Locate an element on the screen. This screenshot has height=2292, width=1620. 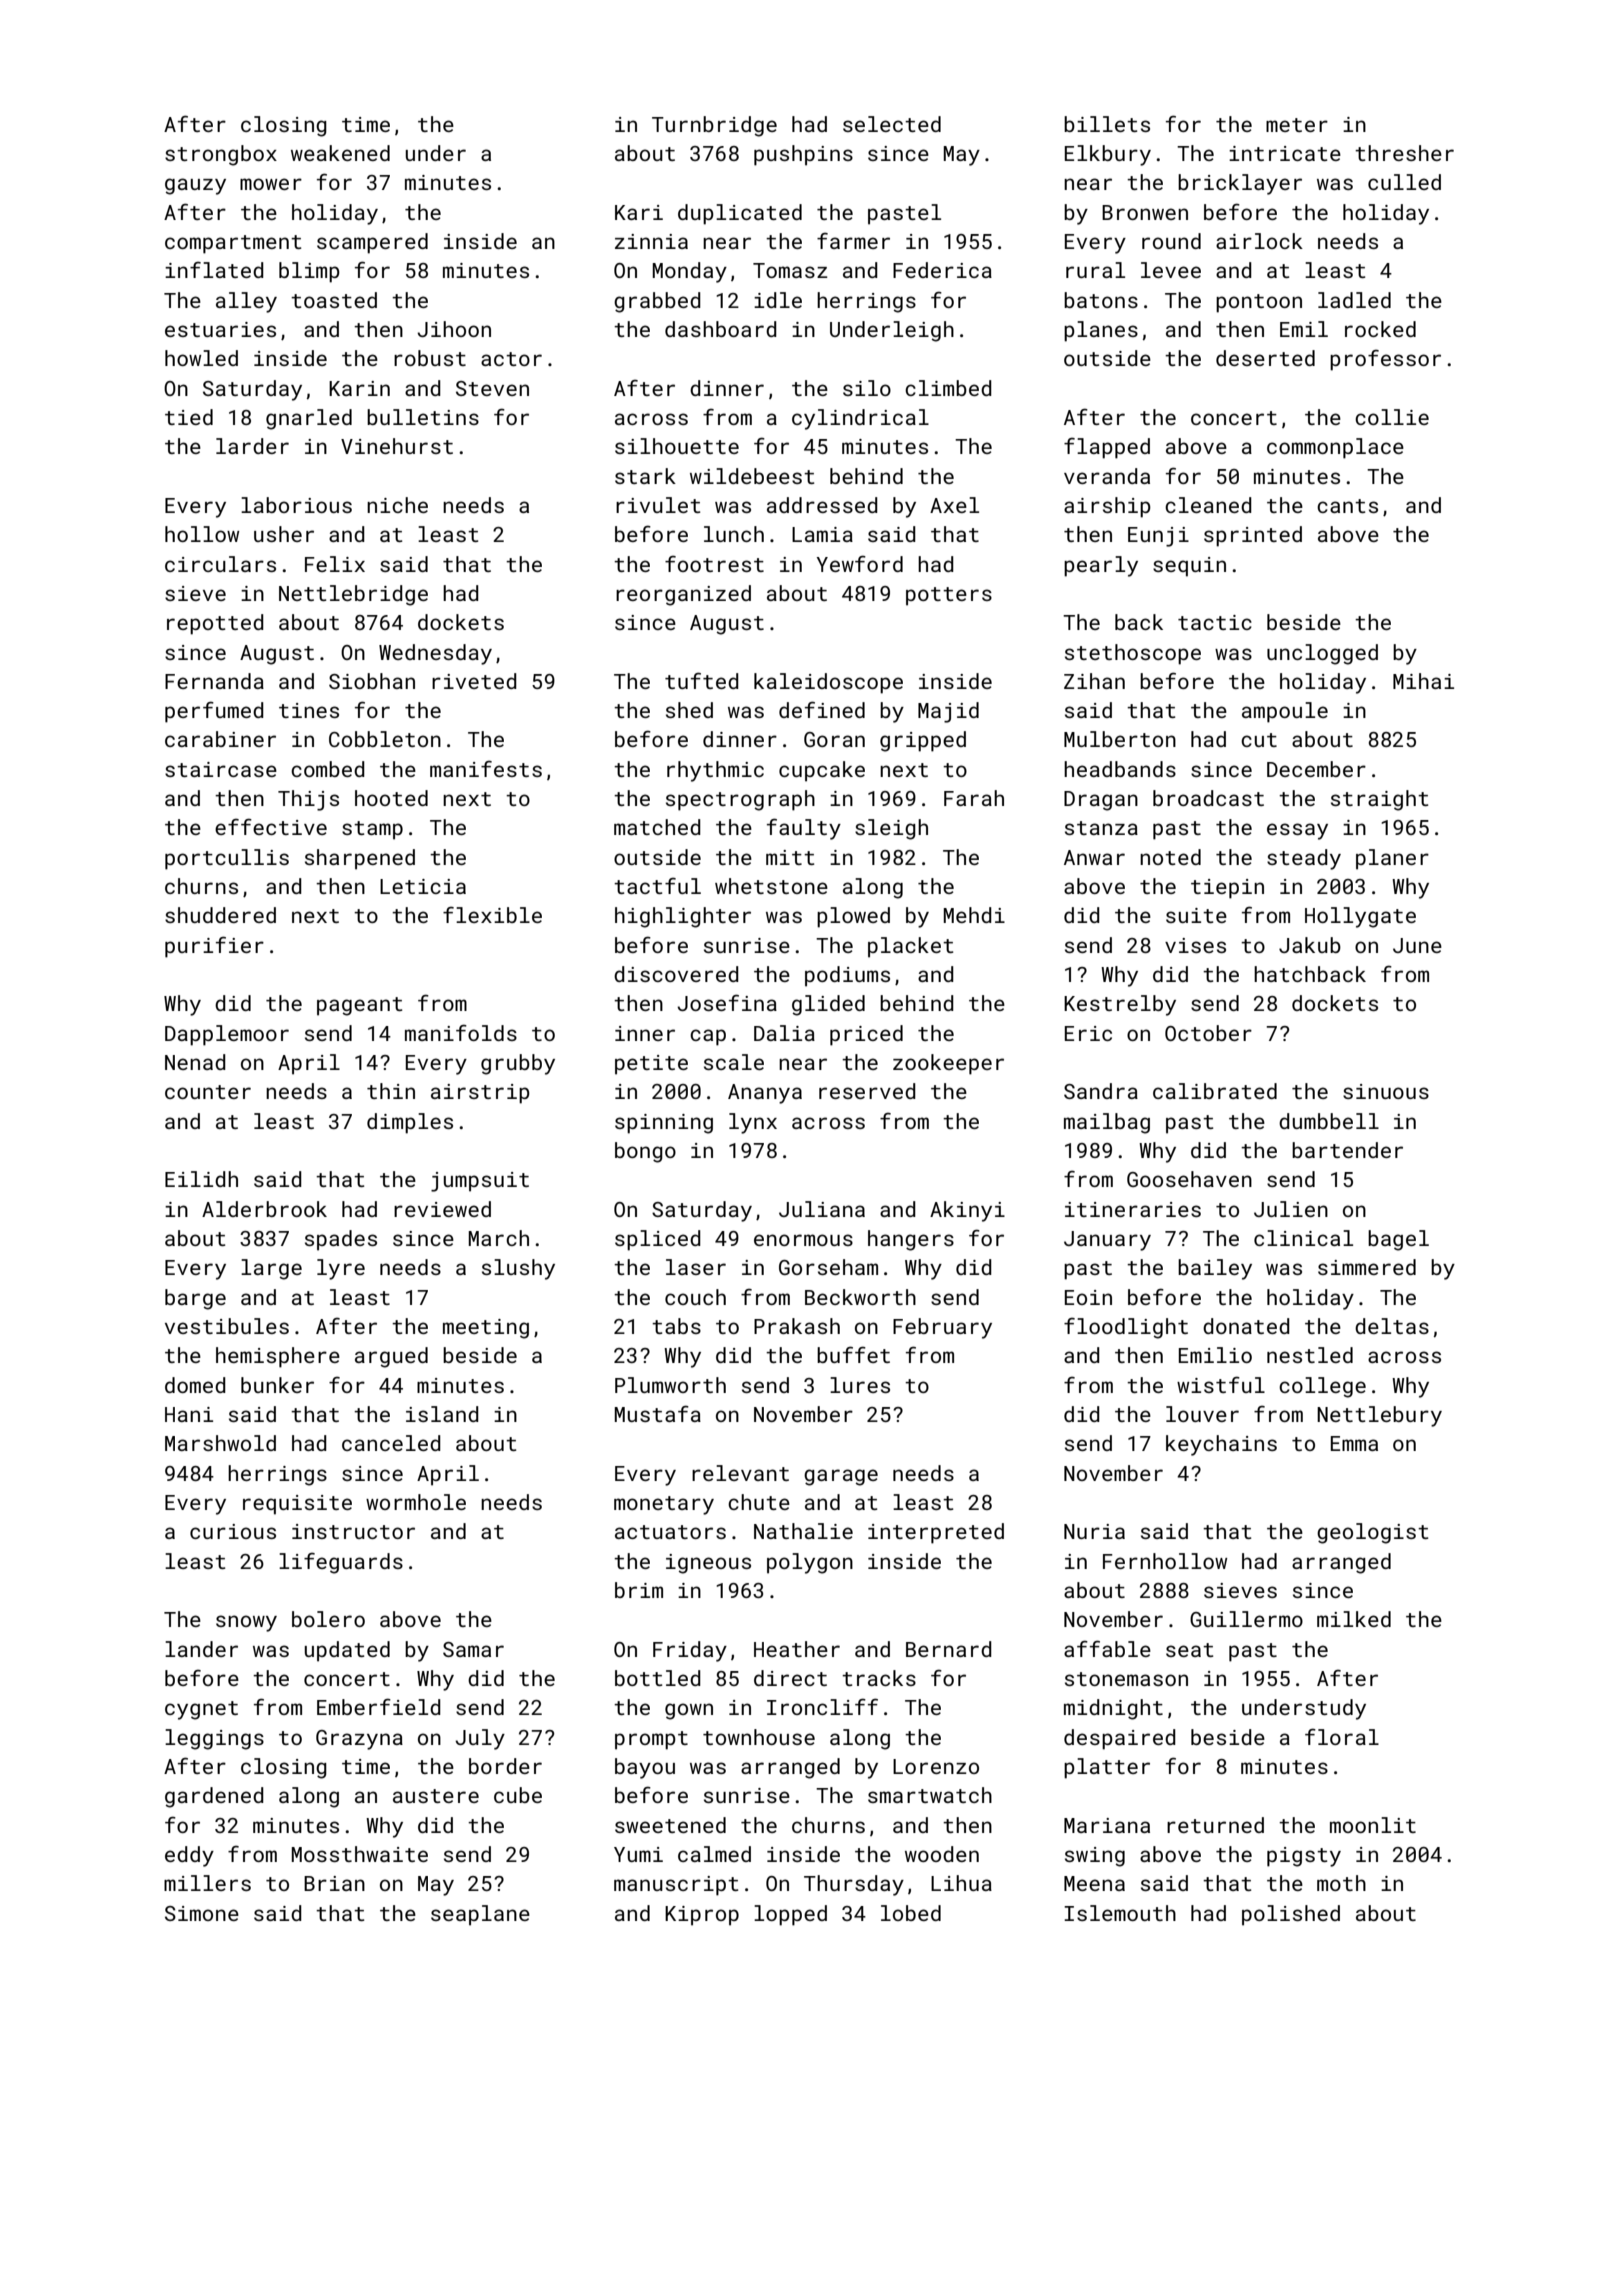
cygnet is located at coordinates (201, 1710).
